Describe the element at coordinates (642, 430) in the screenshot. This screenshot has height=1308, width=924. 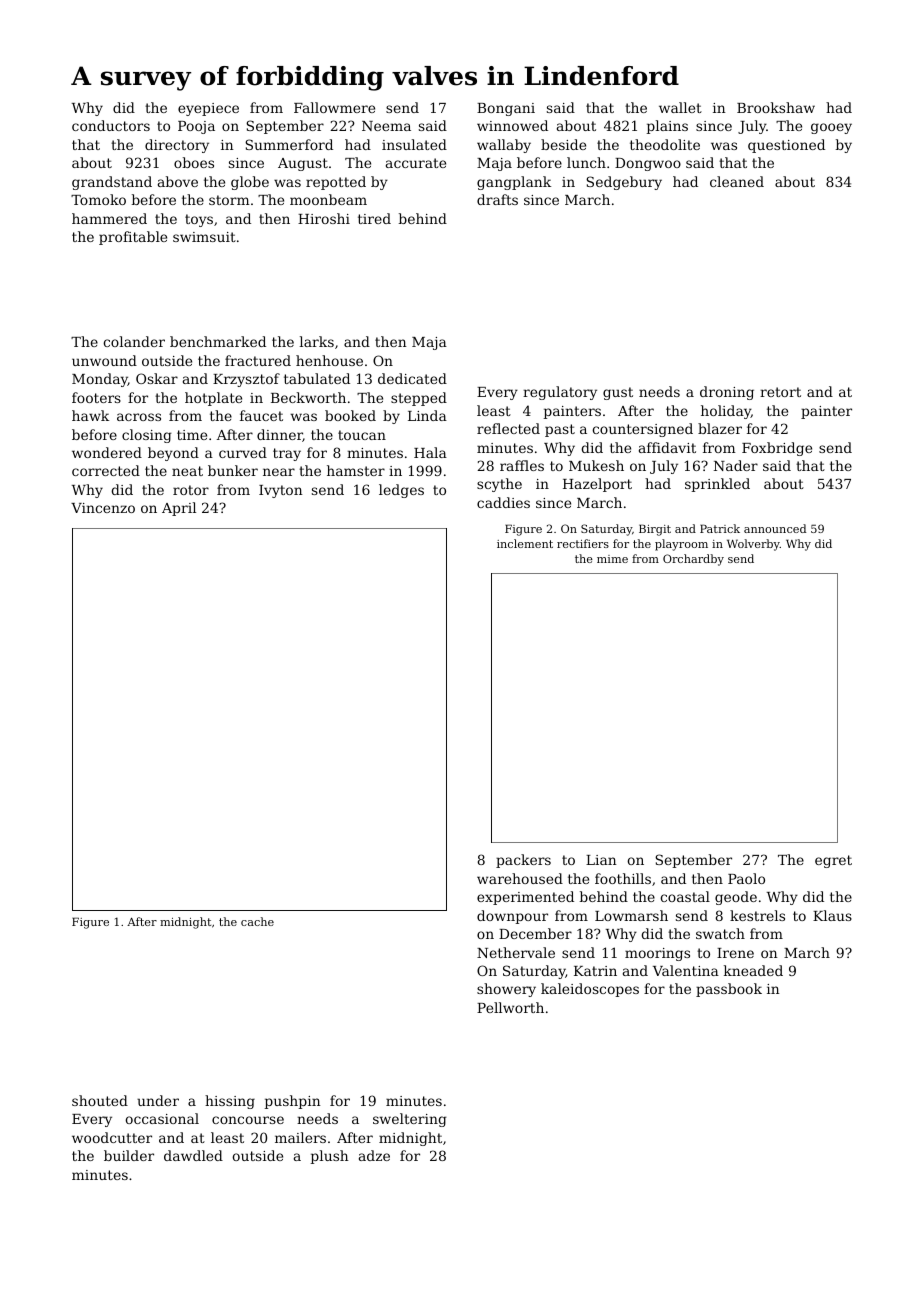
I see `countersigned` at that location.
